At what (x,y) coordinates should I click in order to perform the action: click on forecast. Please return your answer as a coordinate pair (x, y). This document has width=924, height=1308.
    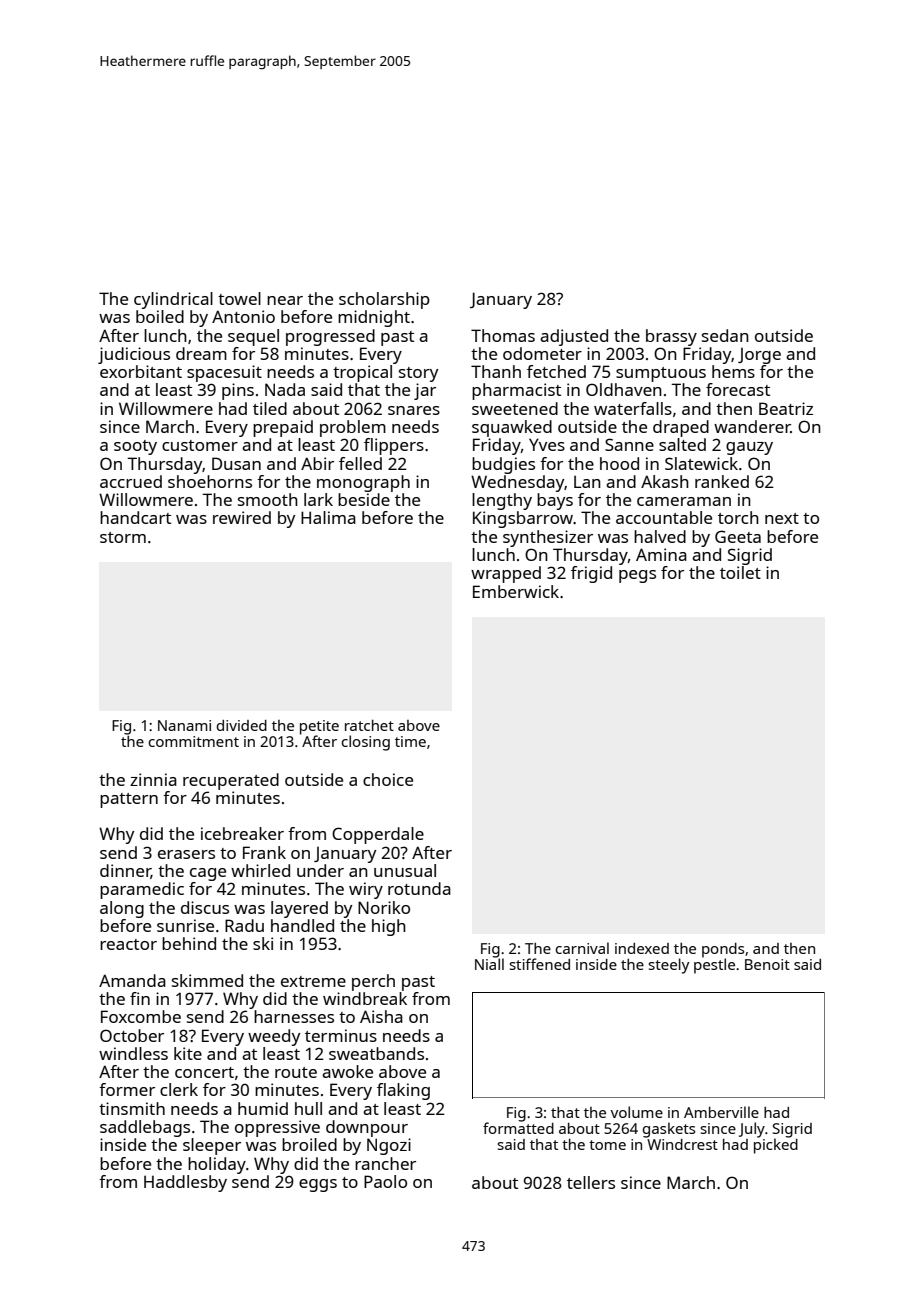
    Looking at the image, I should click on (738, 389).
